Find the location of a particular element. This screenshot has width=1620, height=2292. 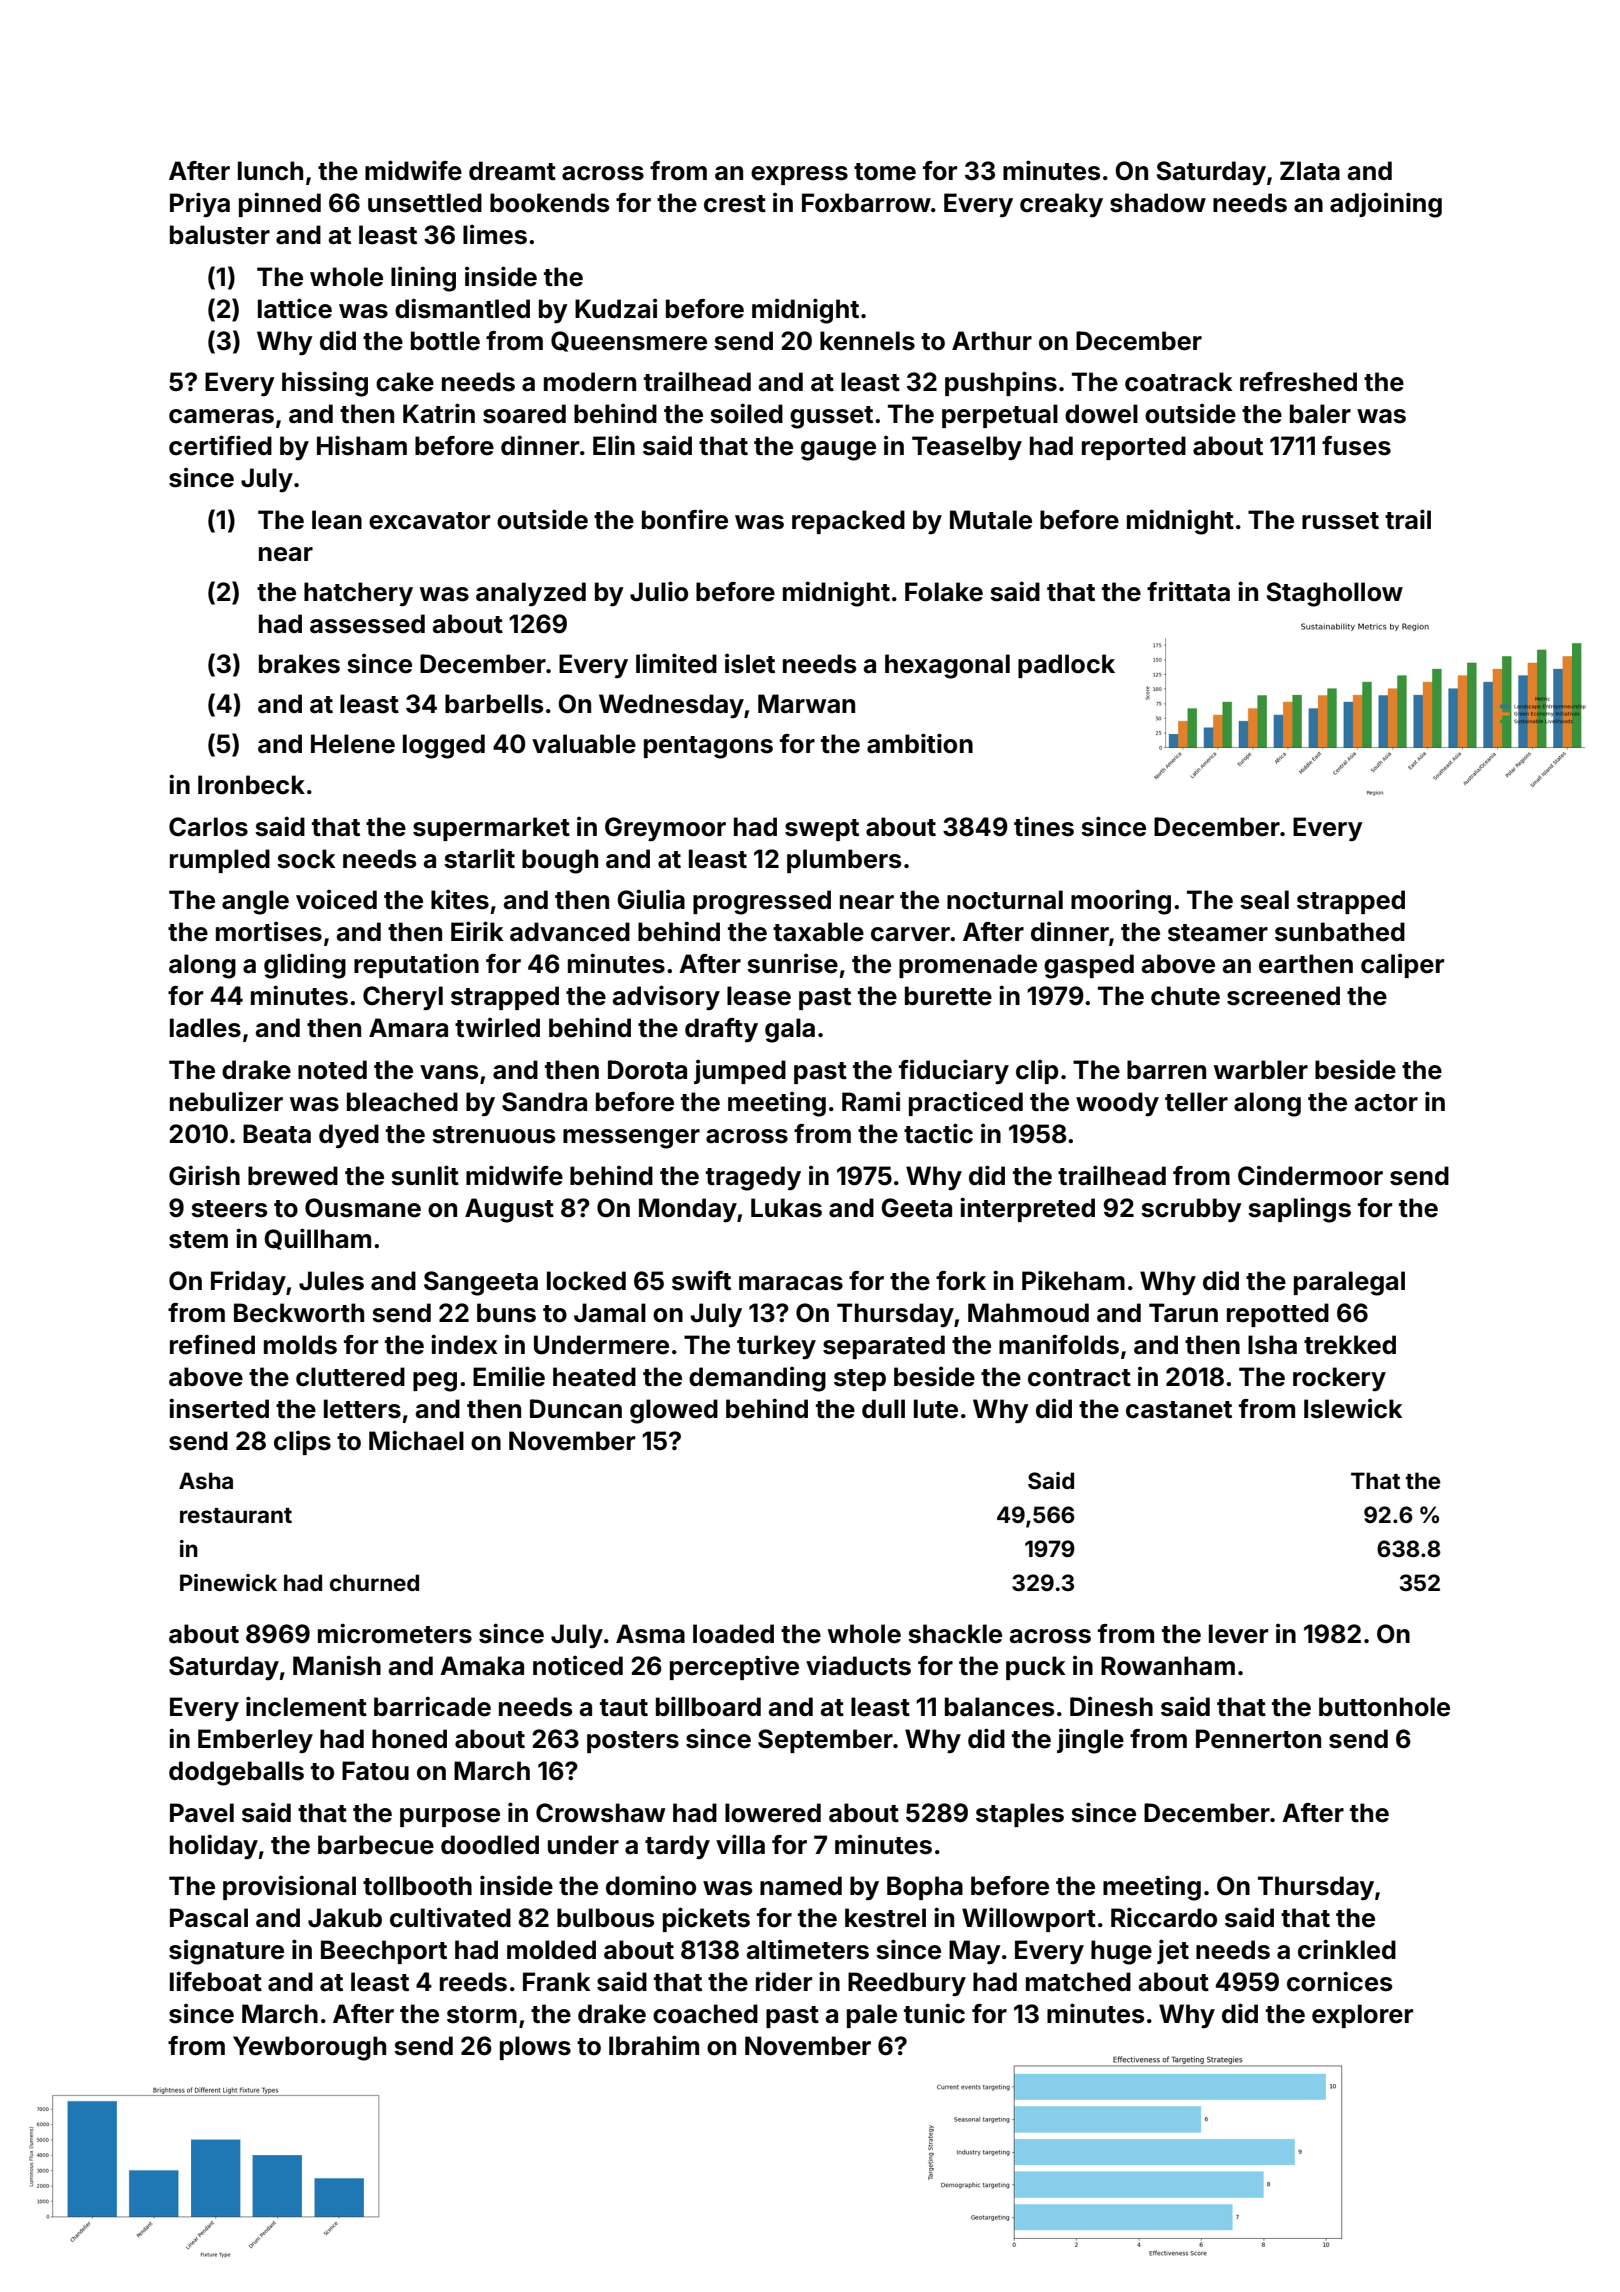

hexagonal is located at coordinates (947, 666).
